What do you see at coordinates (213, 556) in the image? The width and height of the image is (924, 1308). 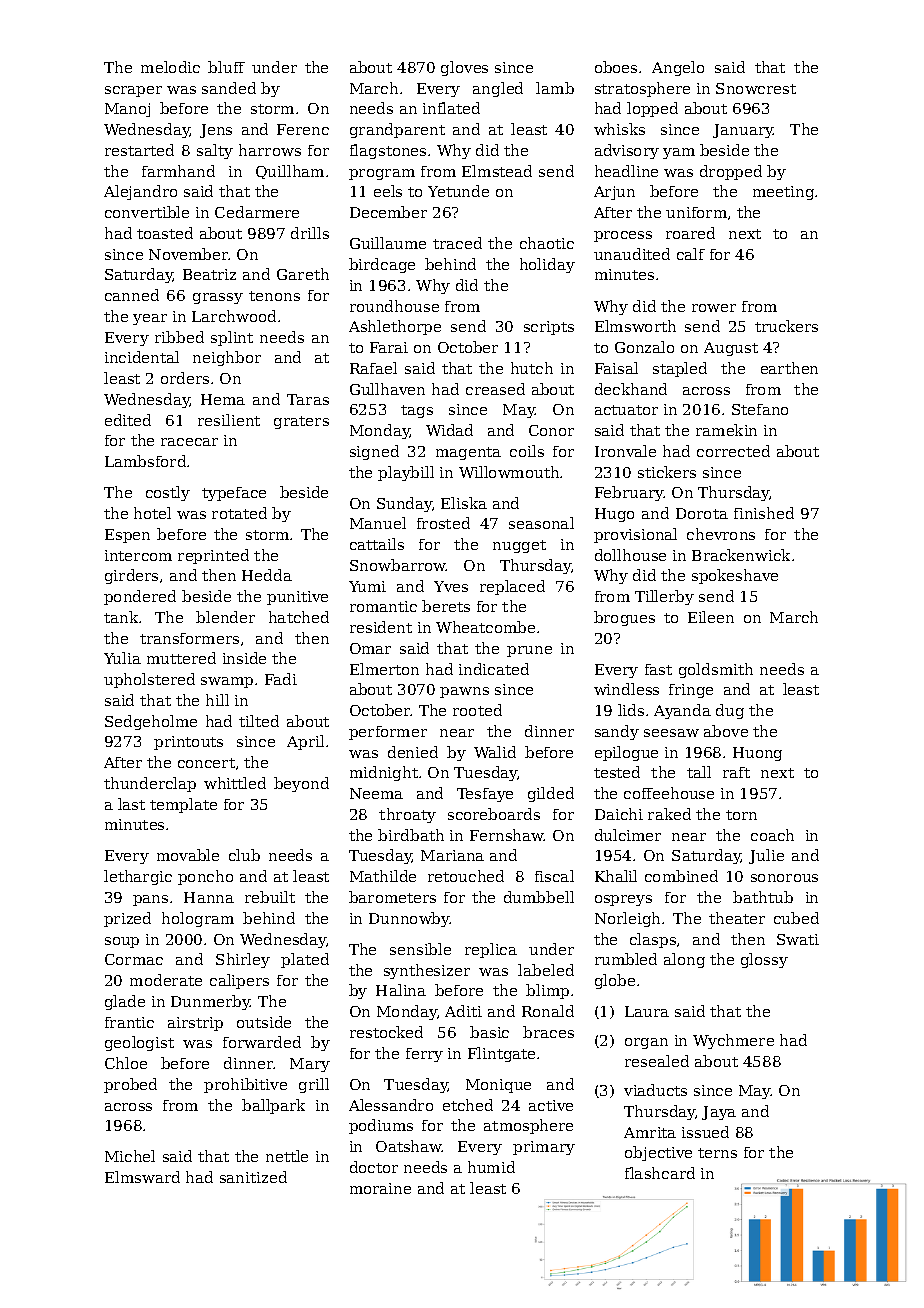 I see `reprinted` at bounding box center [213, 556].
